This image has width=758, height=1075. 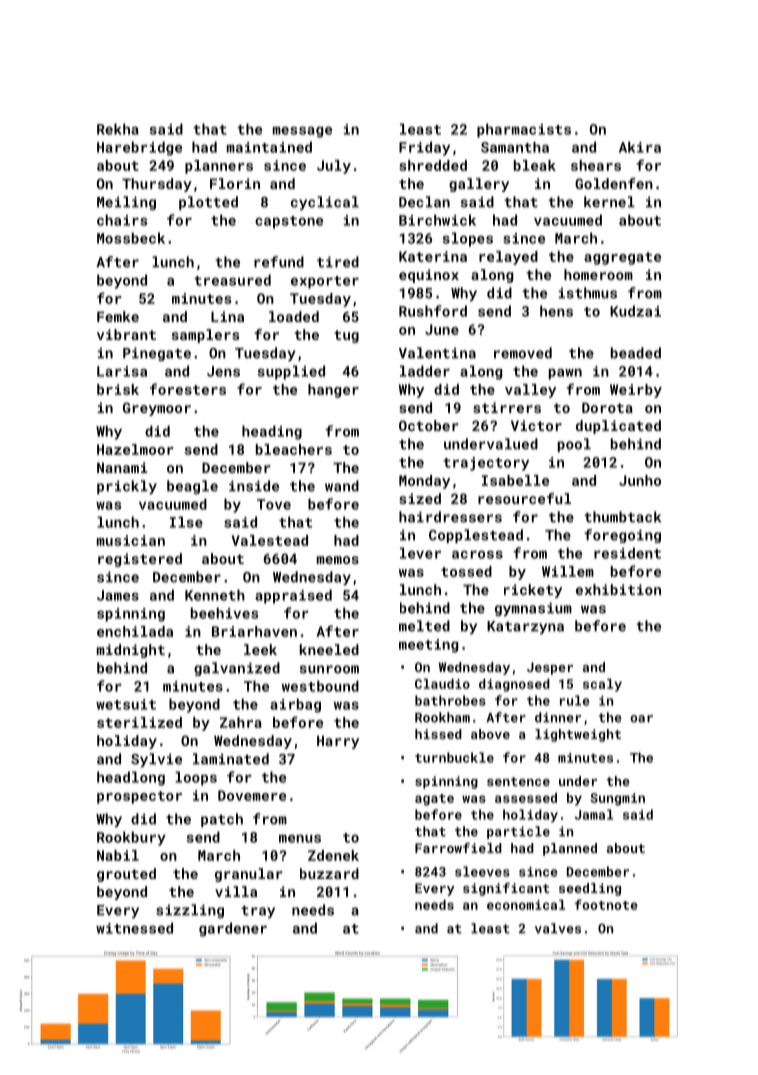 I want to click on hairdressers, so click(x=450, y=517).
